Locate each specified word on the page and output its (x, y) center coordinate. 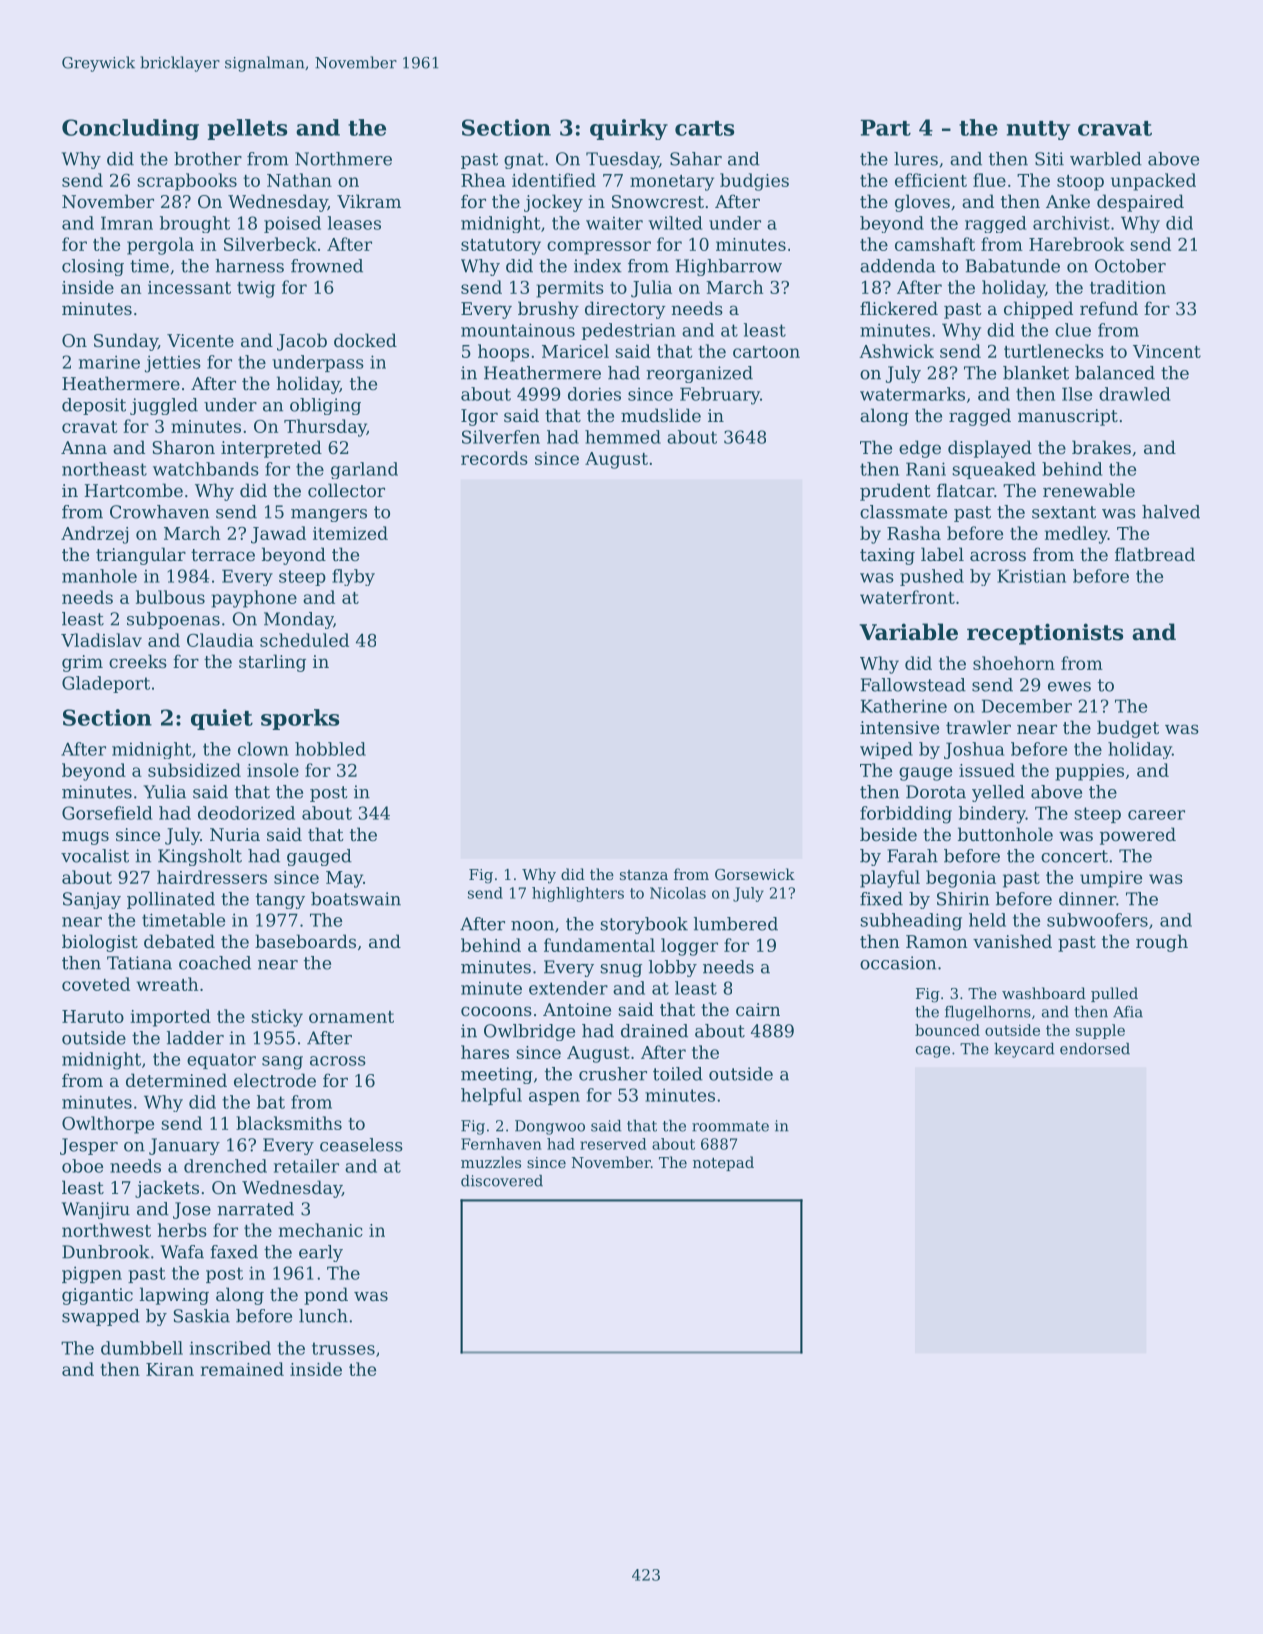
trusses (343, 1348)
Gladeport (106, 684)
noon (532, 926)
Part (886, 128)
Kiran (170, 1369)
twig (256, 289)
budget (1128, 729)
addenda (898, 266)
